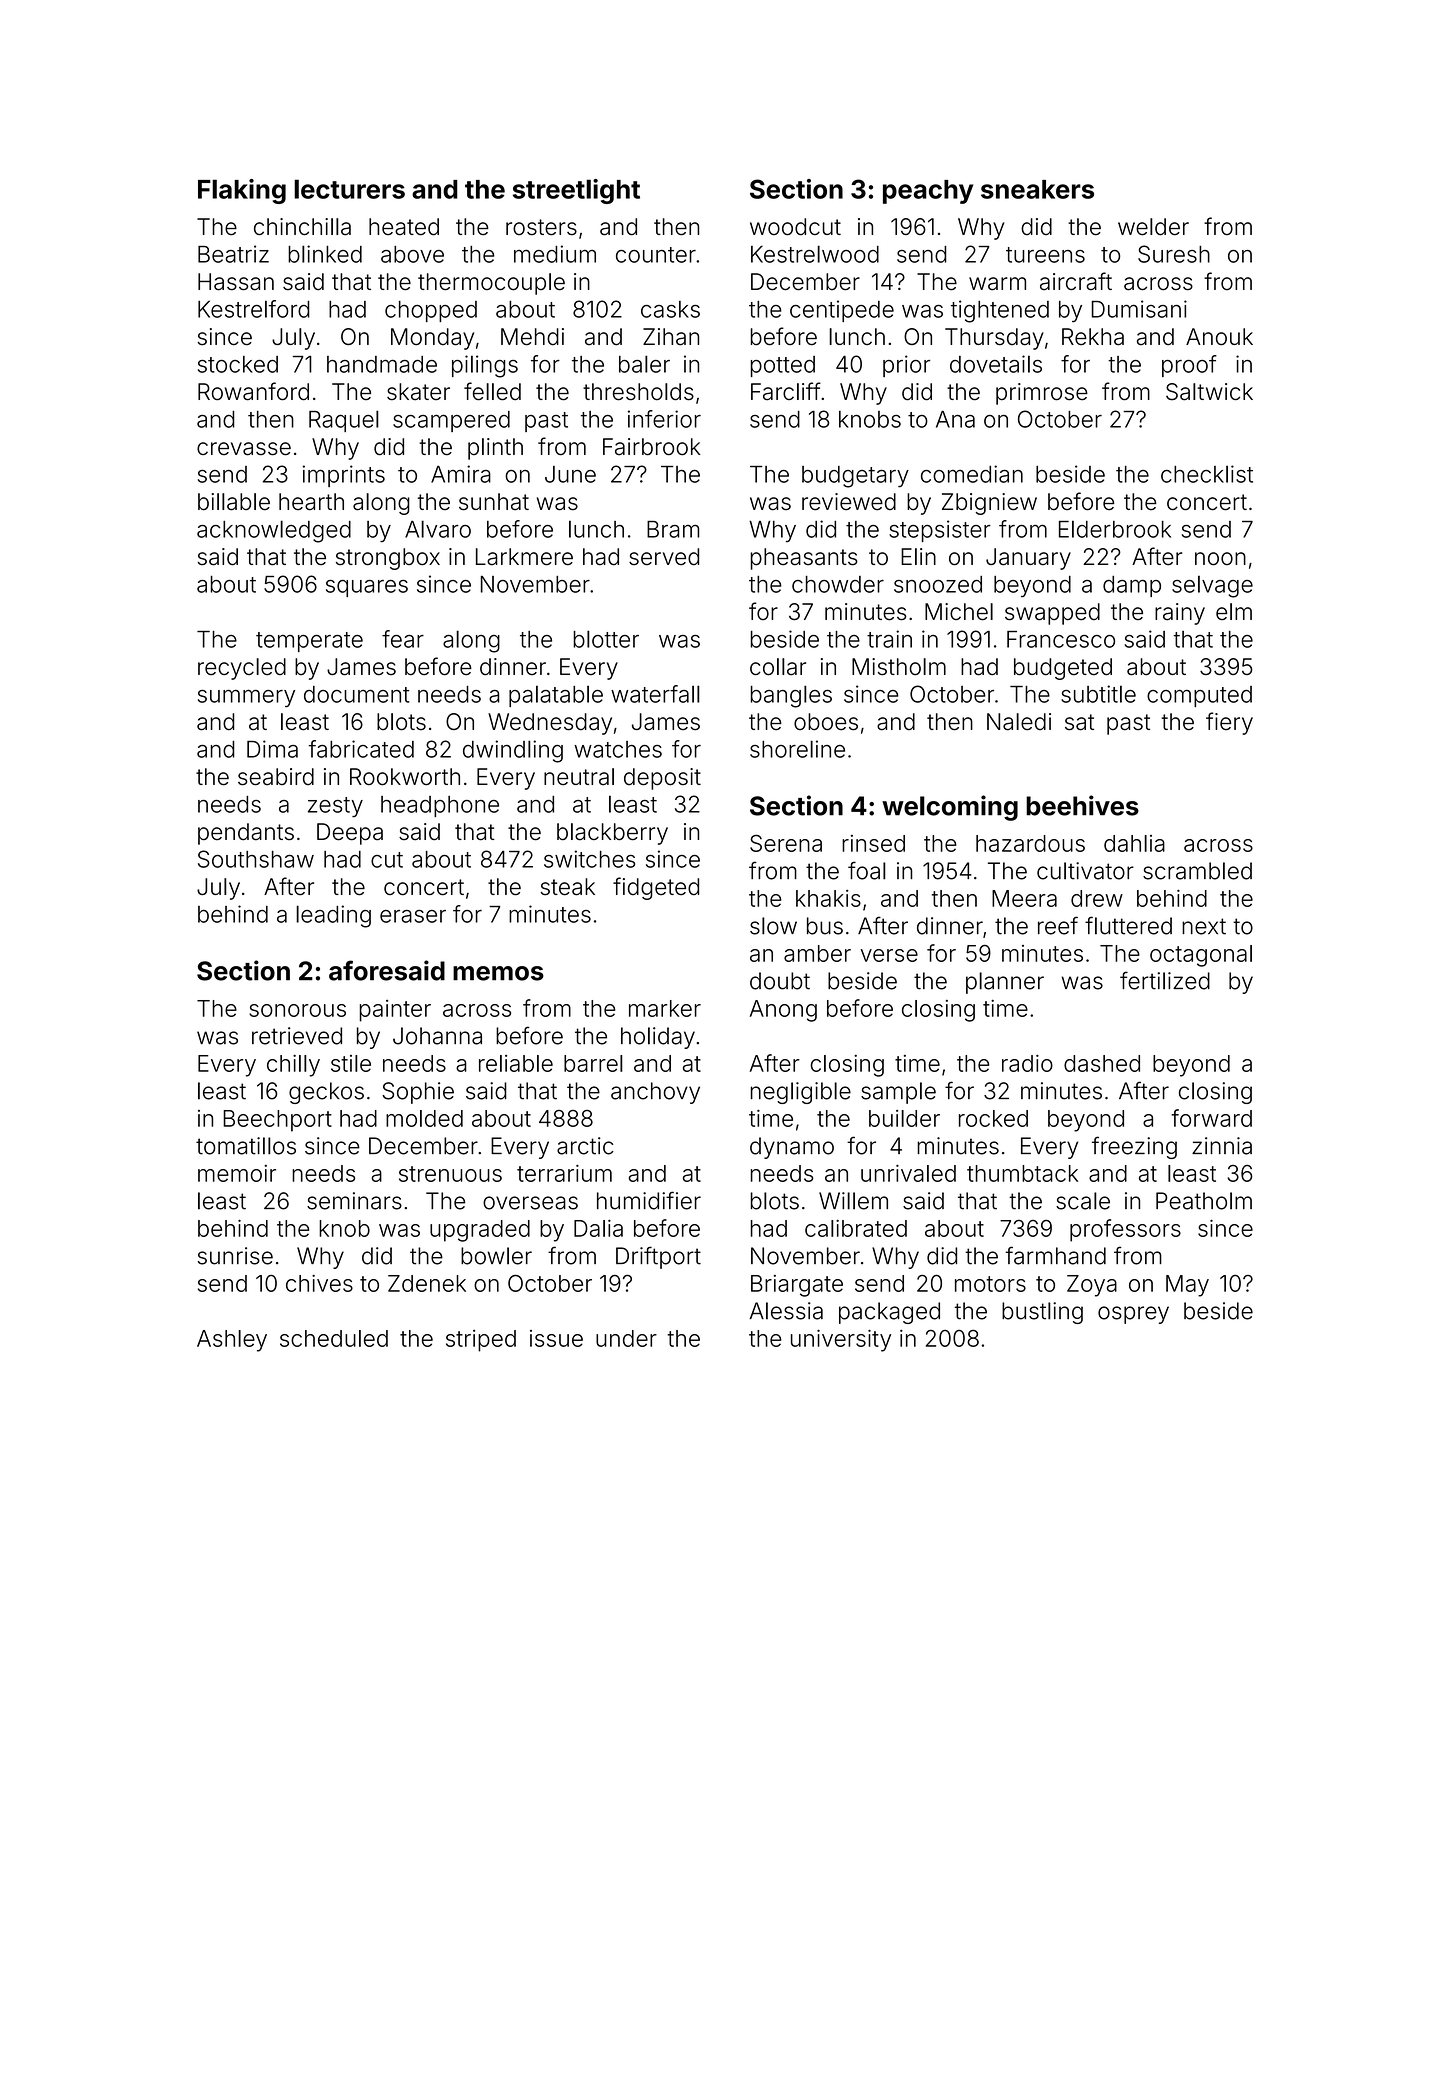  I want to click on primrose, so click(1042, 394).
